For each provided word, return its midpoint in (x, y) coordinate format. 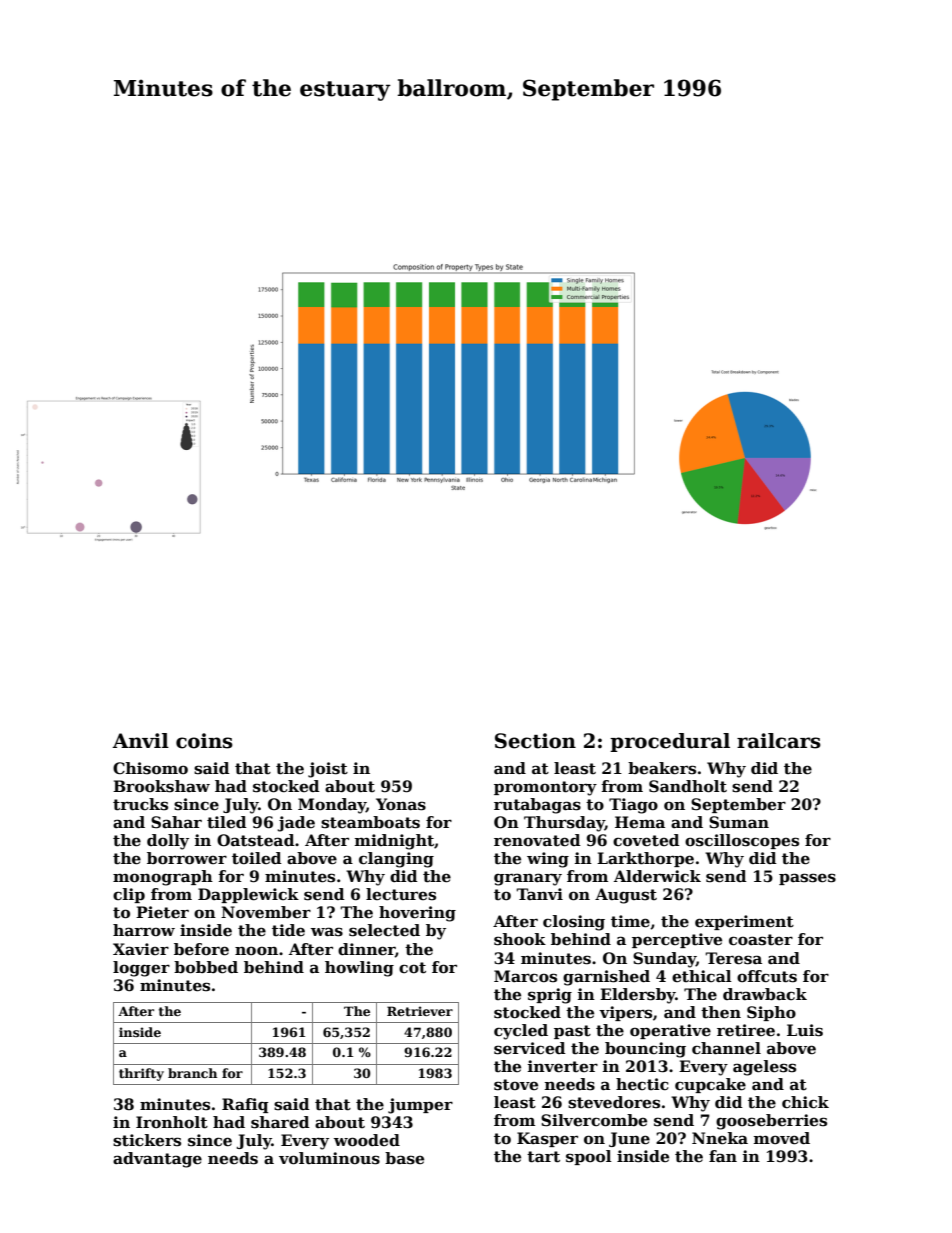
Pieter (162, 912)
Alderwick (657, 876)
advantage (157, 1160)
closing (574, 923)
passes (807, 879)
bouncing (645, 1050)
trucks (140, 804)
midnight (394, 842)
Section (535, 741)
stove (516, 1085)
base (404, 1158)
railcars (779, 741)
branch (192, 1073)
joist (328, 770)
